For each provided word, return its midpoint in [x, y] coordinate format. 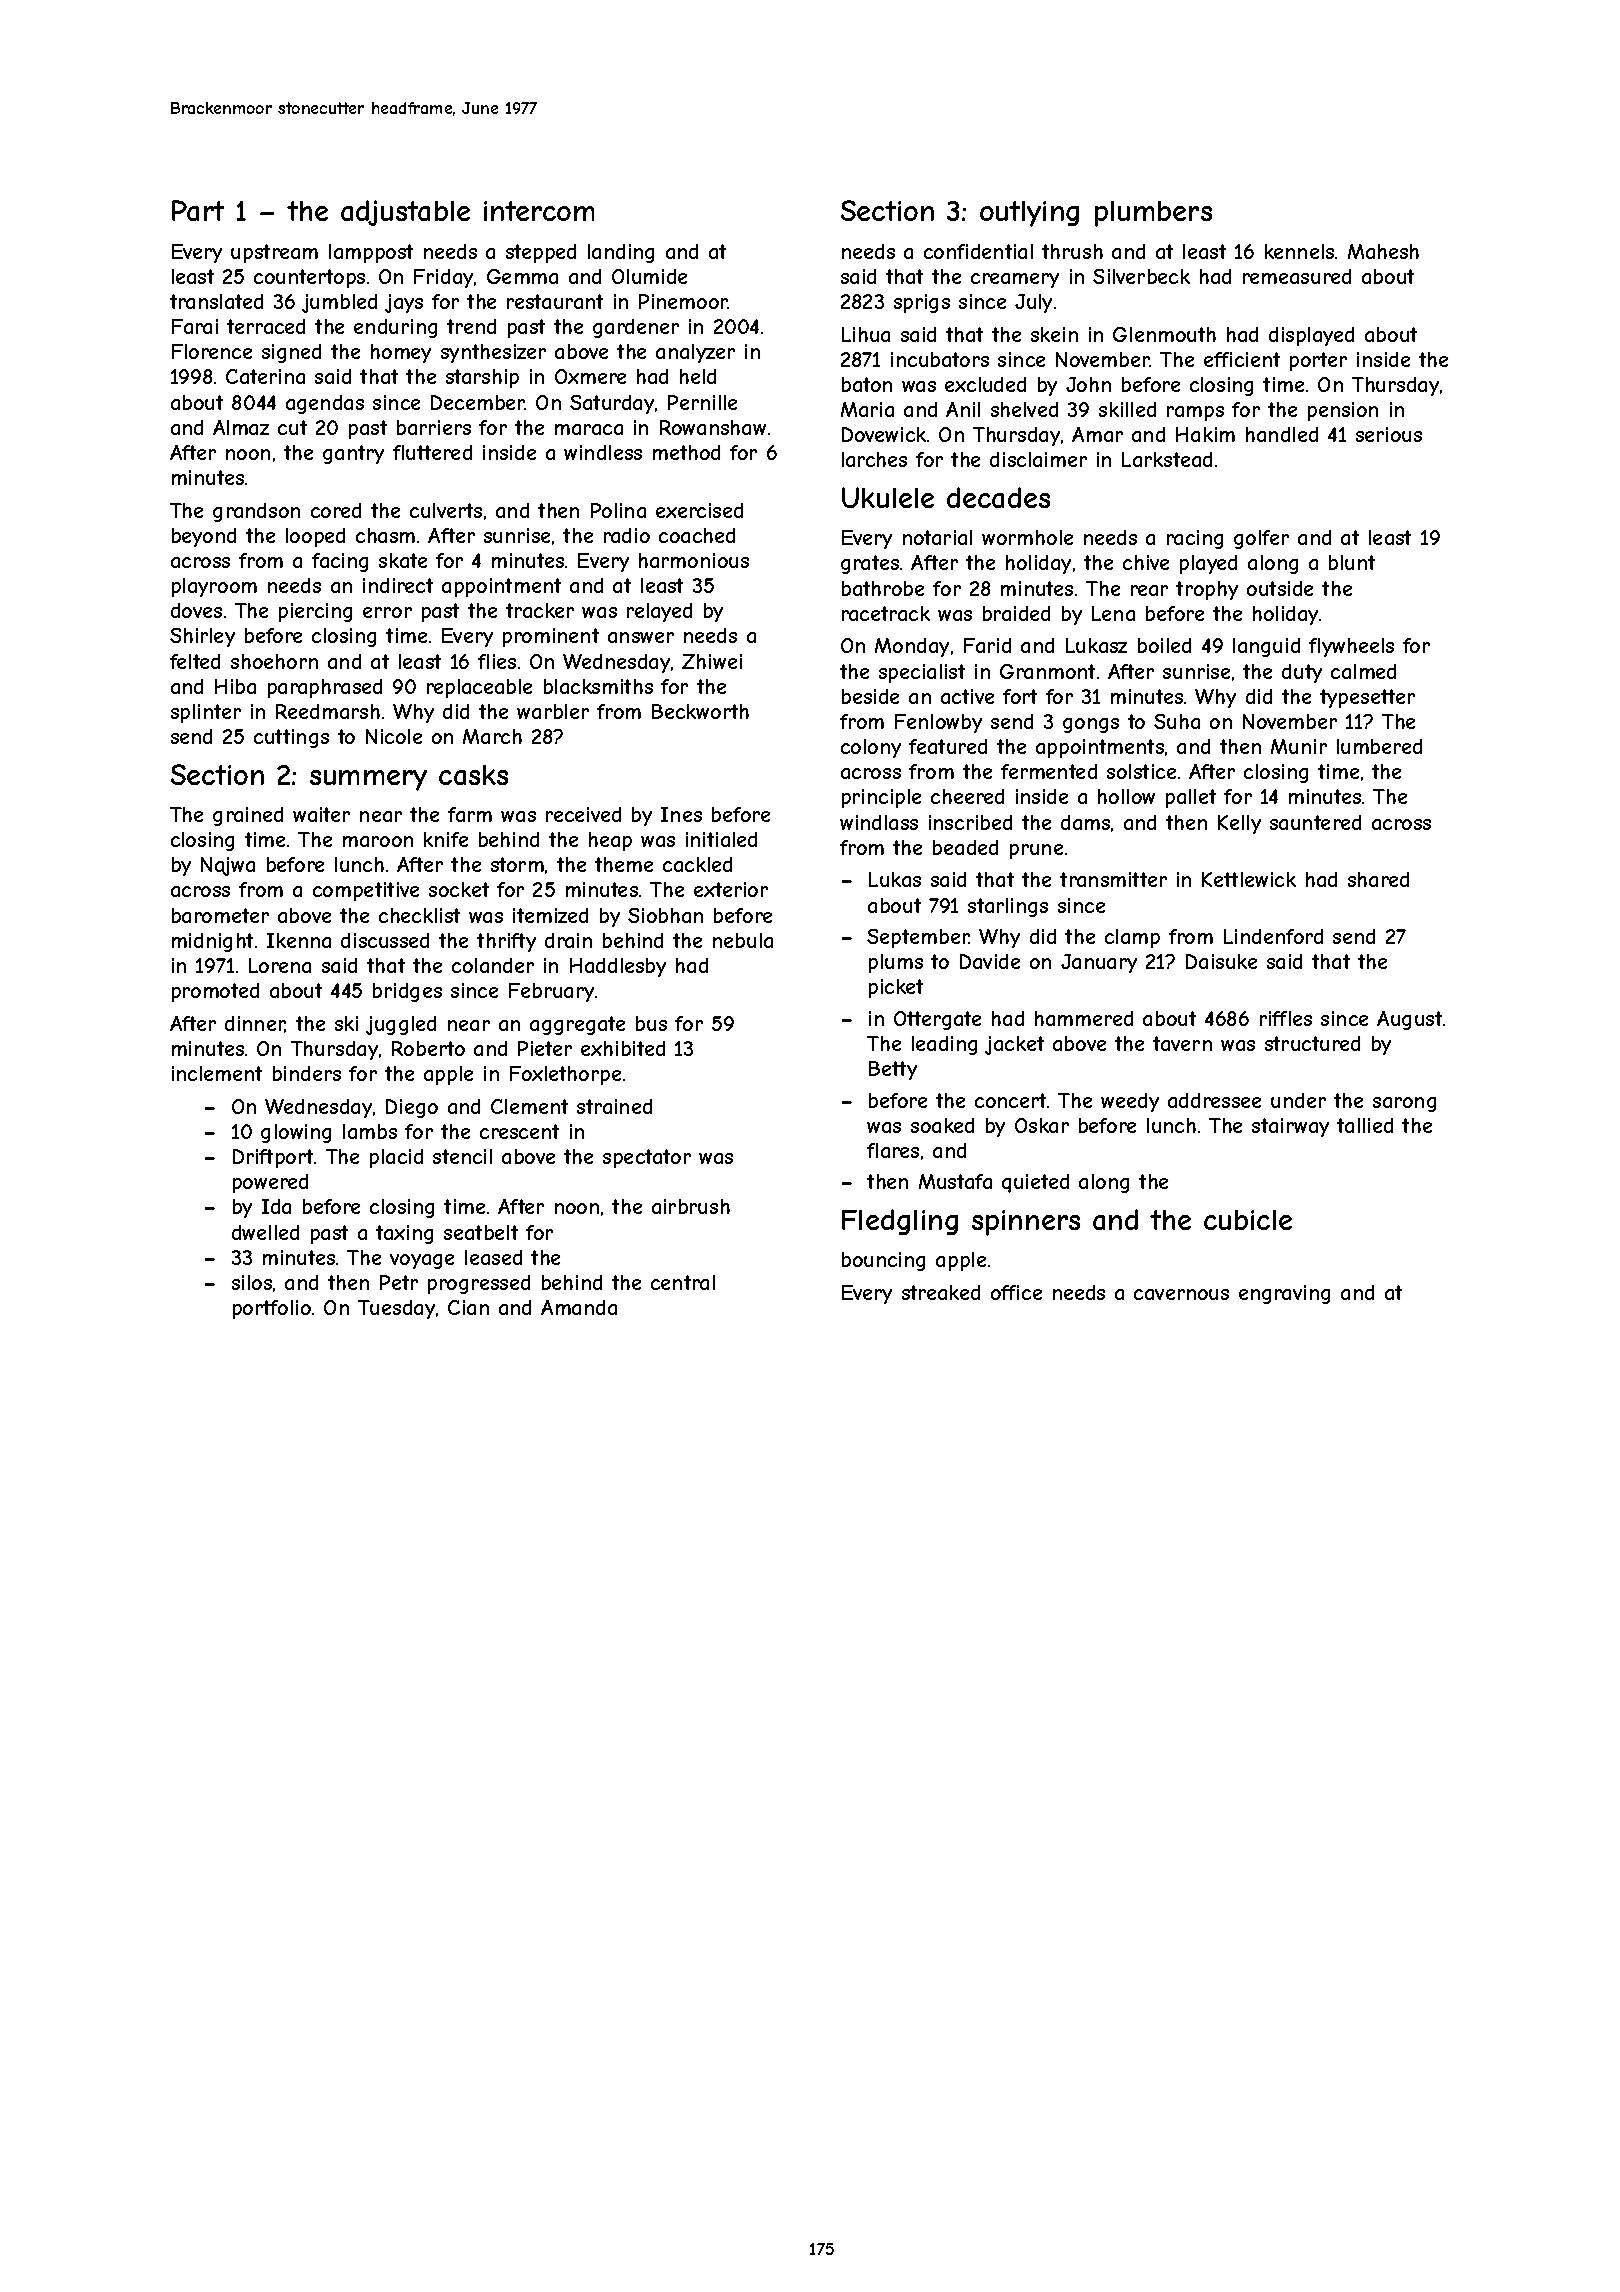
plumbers [1153, 214]
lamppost [371, 253]
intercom [539, 211]
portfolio [272, 1309]
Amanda [579, 1307]
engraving [1284, 1294]
